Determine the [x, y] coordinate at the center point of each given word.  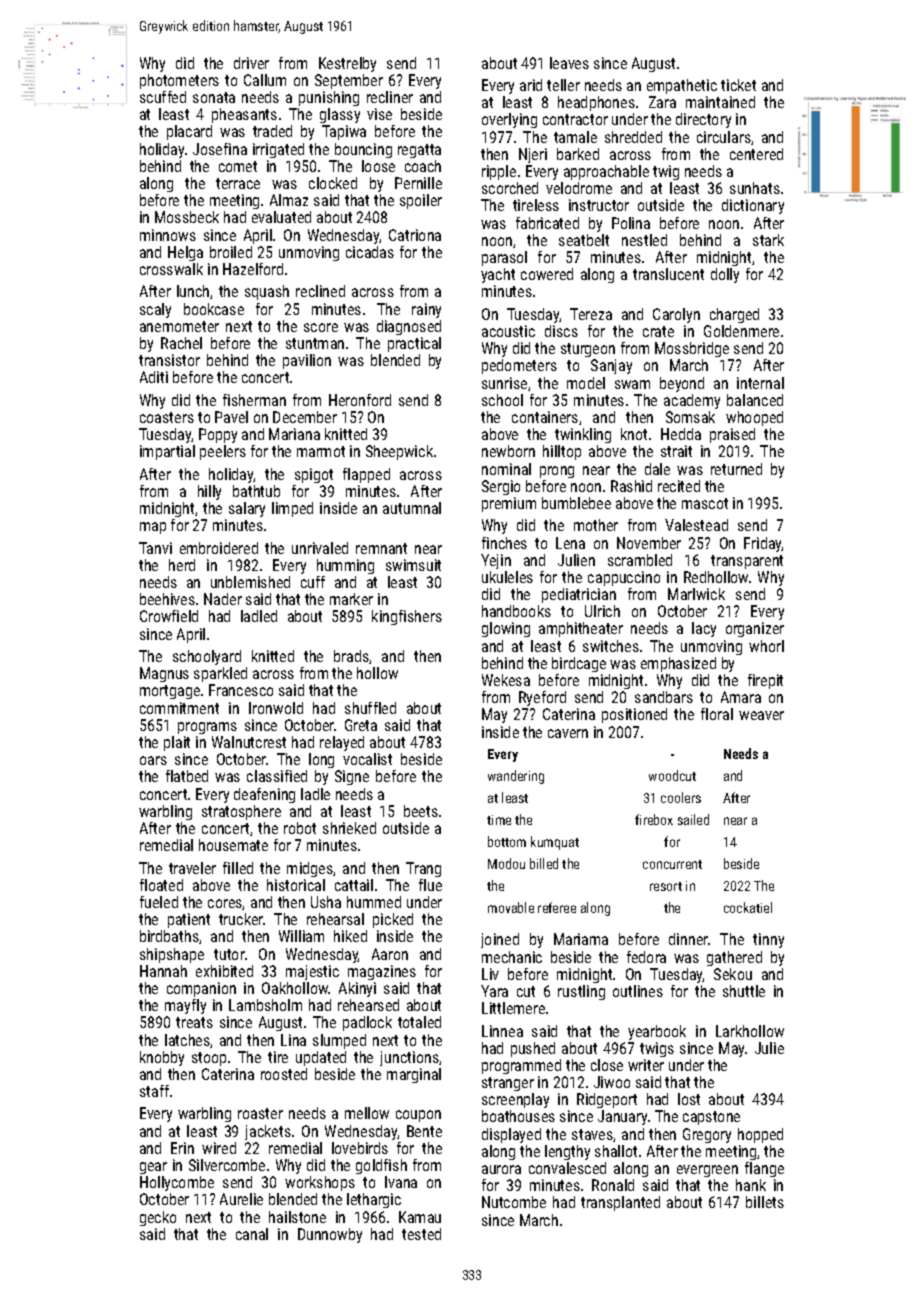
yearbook [657, 1032]
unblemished [250, 582]
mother [596, 525]
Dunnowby [330, 1235]
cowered [547, 274]
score [321, 327]
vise [379, 114]
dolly [725, 275]
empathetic [682, 86]
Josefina [220, 149]
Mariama [581, 939]
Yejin [496, 561]
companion [201, 989]
